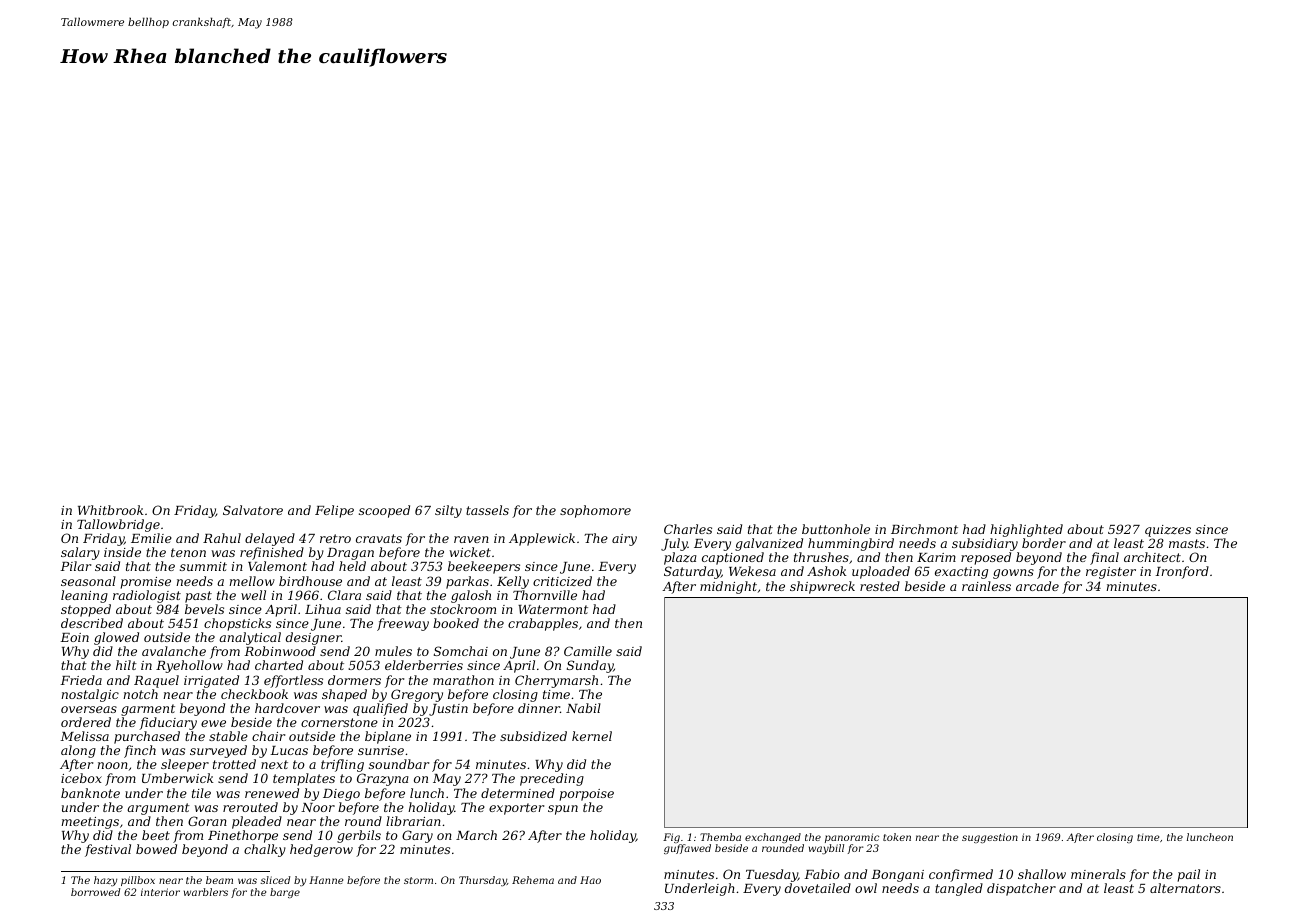 This document has height=924, width=1308. I want to click on Nabil, so click(583, 708).
